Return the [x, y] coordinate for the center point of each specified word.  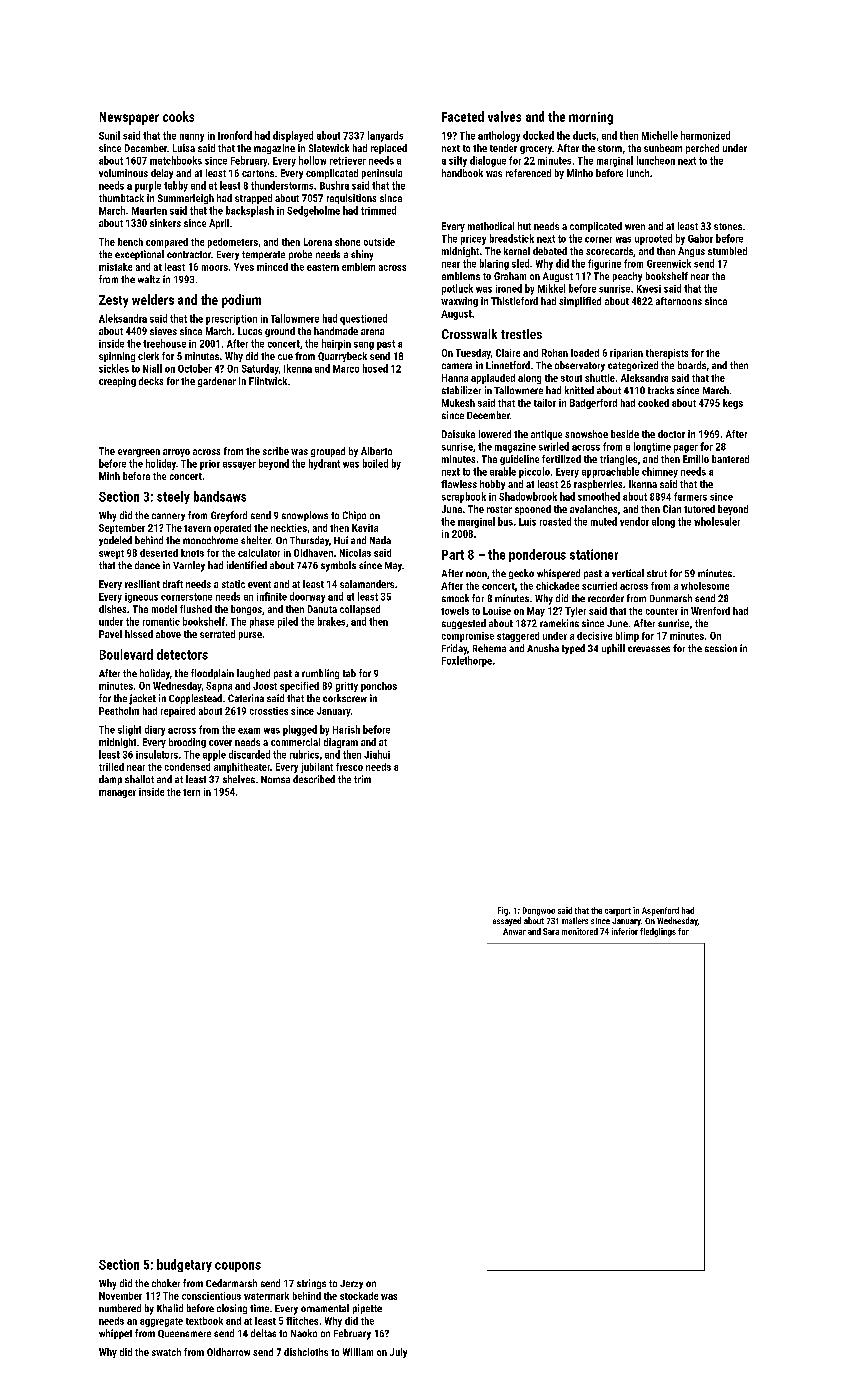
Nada [380, 540]
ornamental [325, 1308]
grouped [328, 452]
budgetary [184, 1265]
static [233, 584]
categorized [633, 366]
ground [280, 332]
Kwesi [649, 289]
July [398, 1353]
